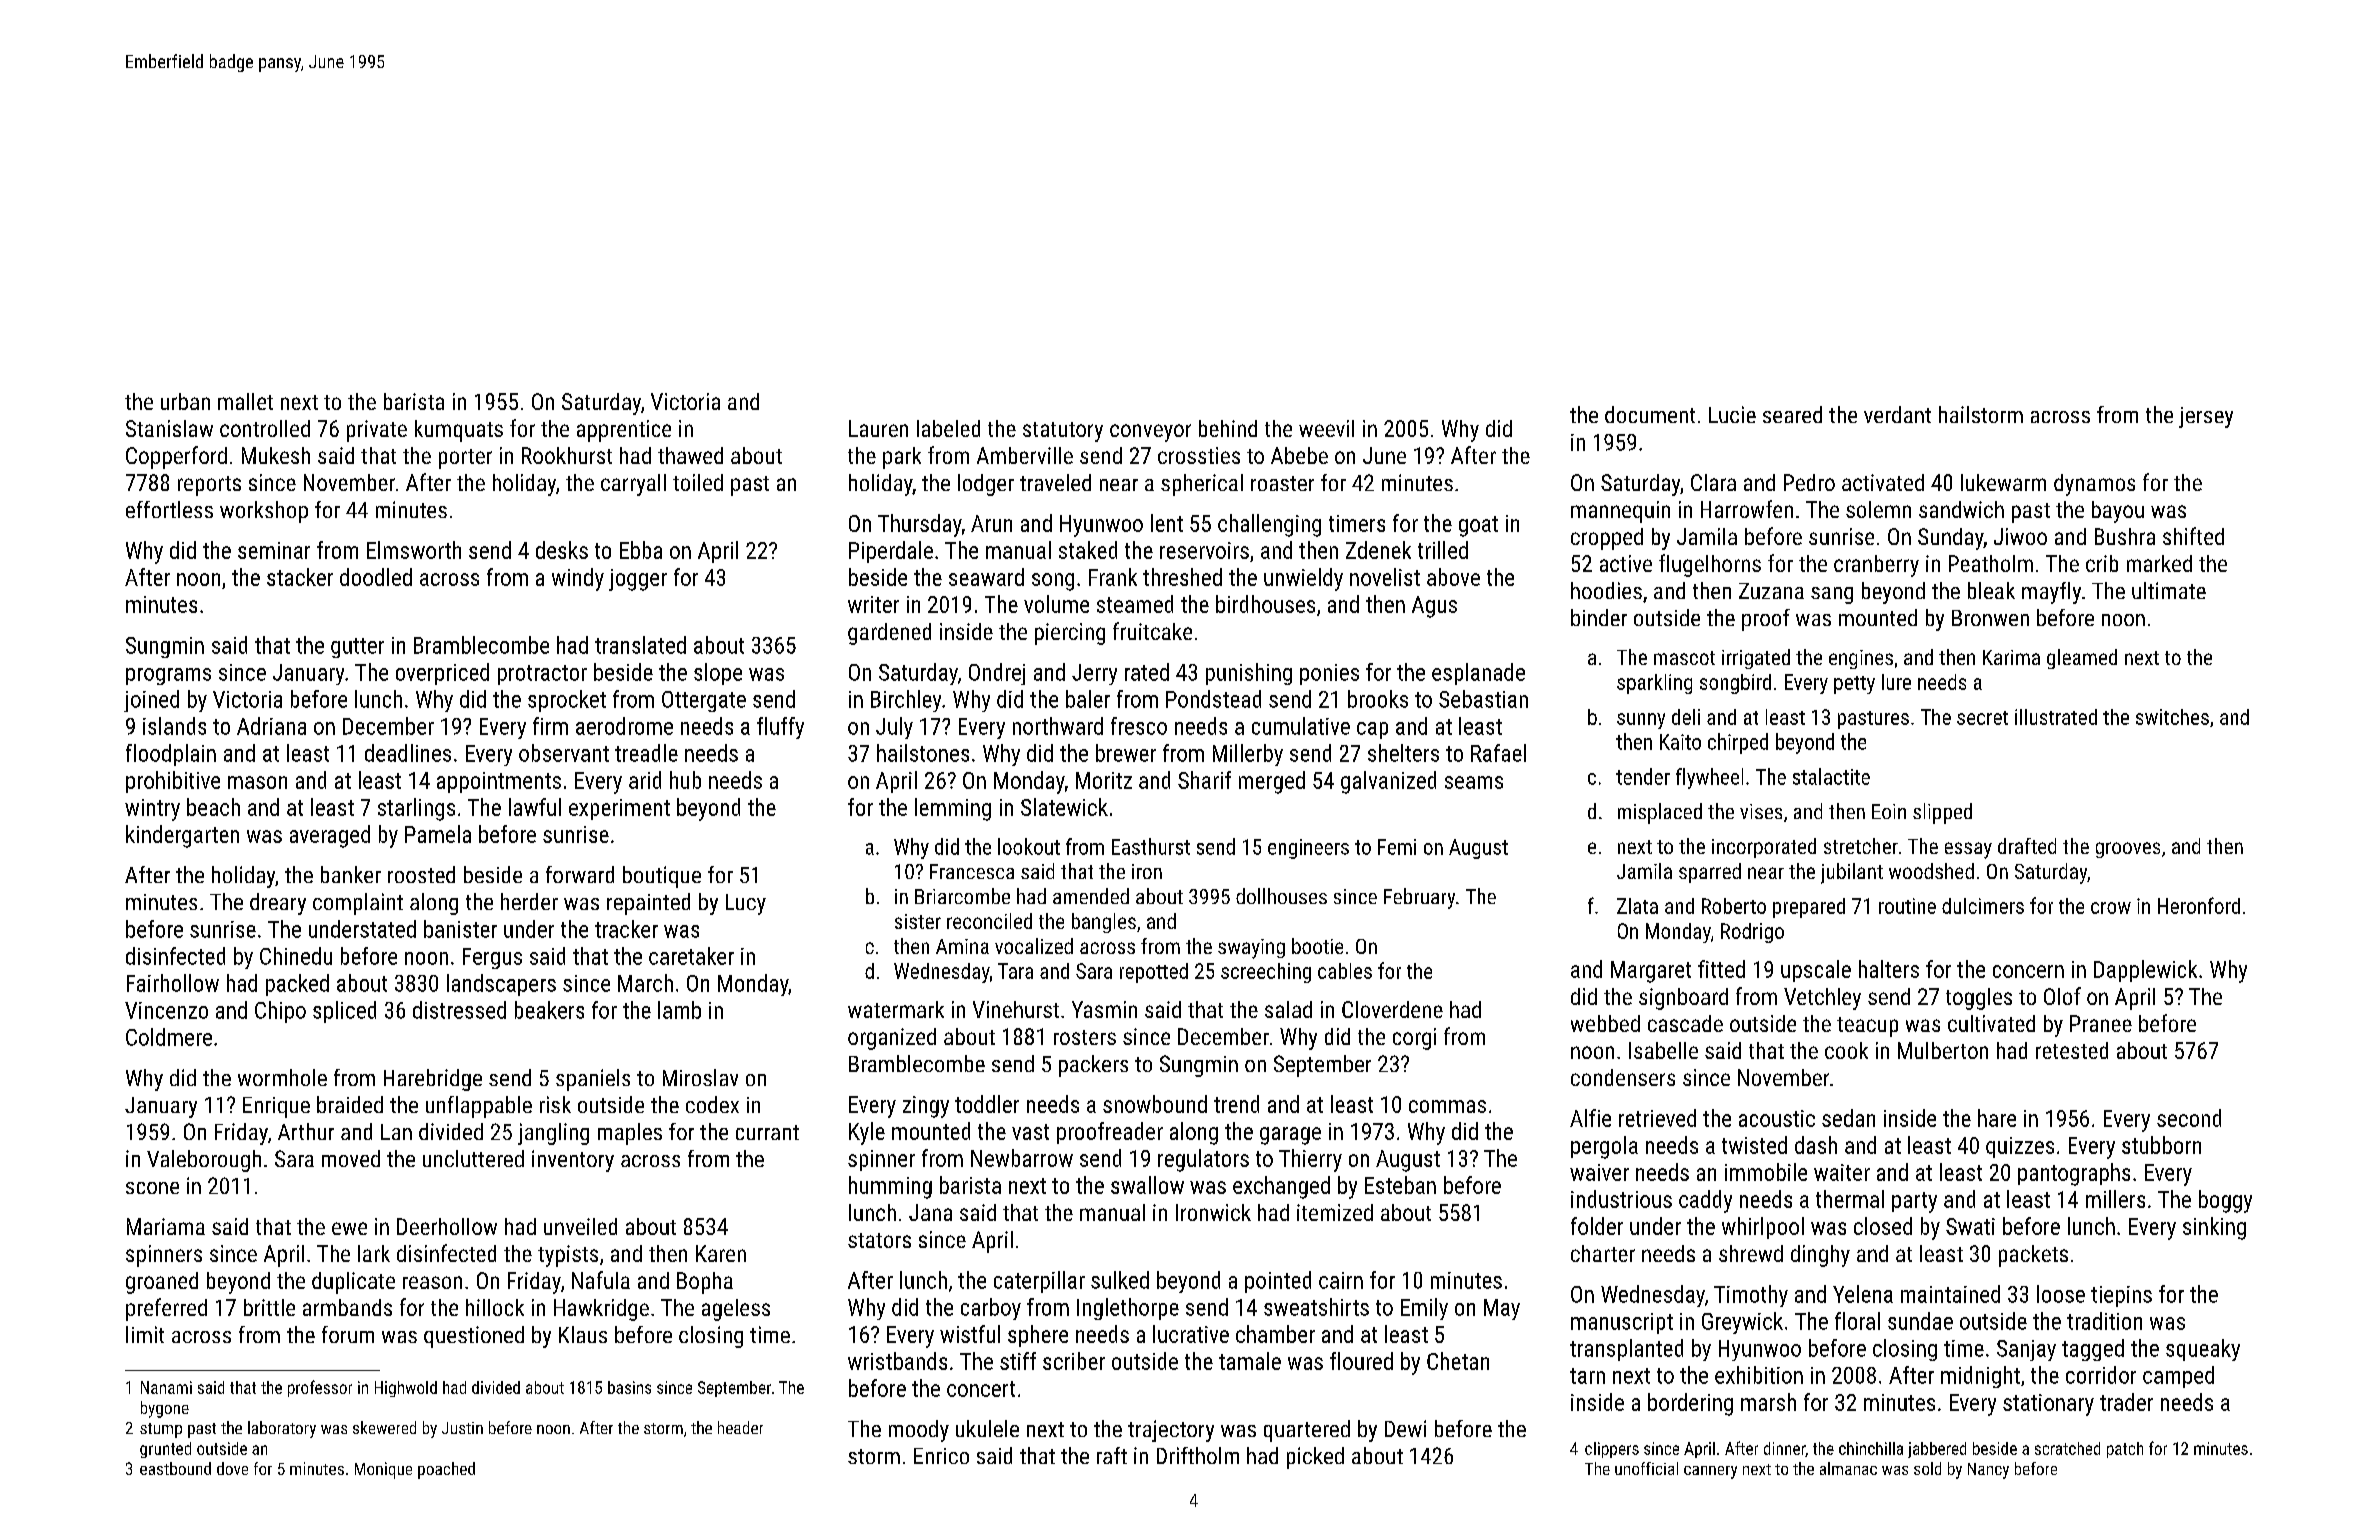 The height and width of the page is (1539, 2378). I want to click on lookout, so click(1029, 846).
